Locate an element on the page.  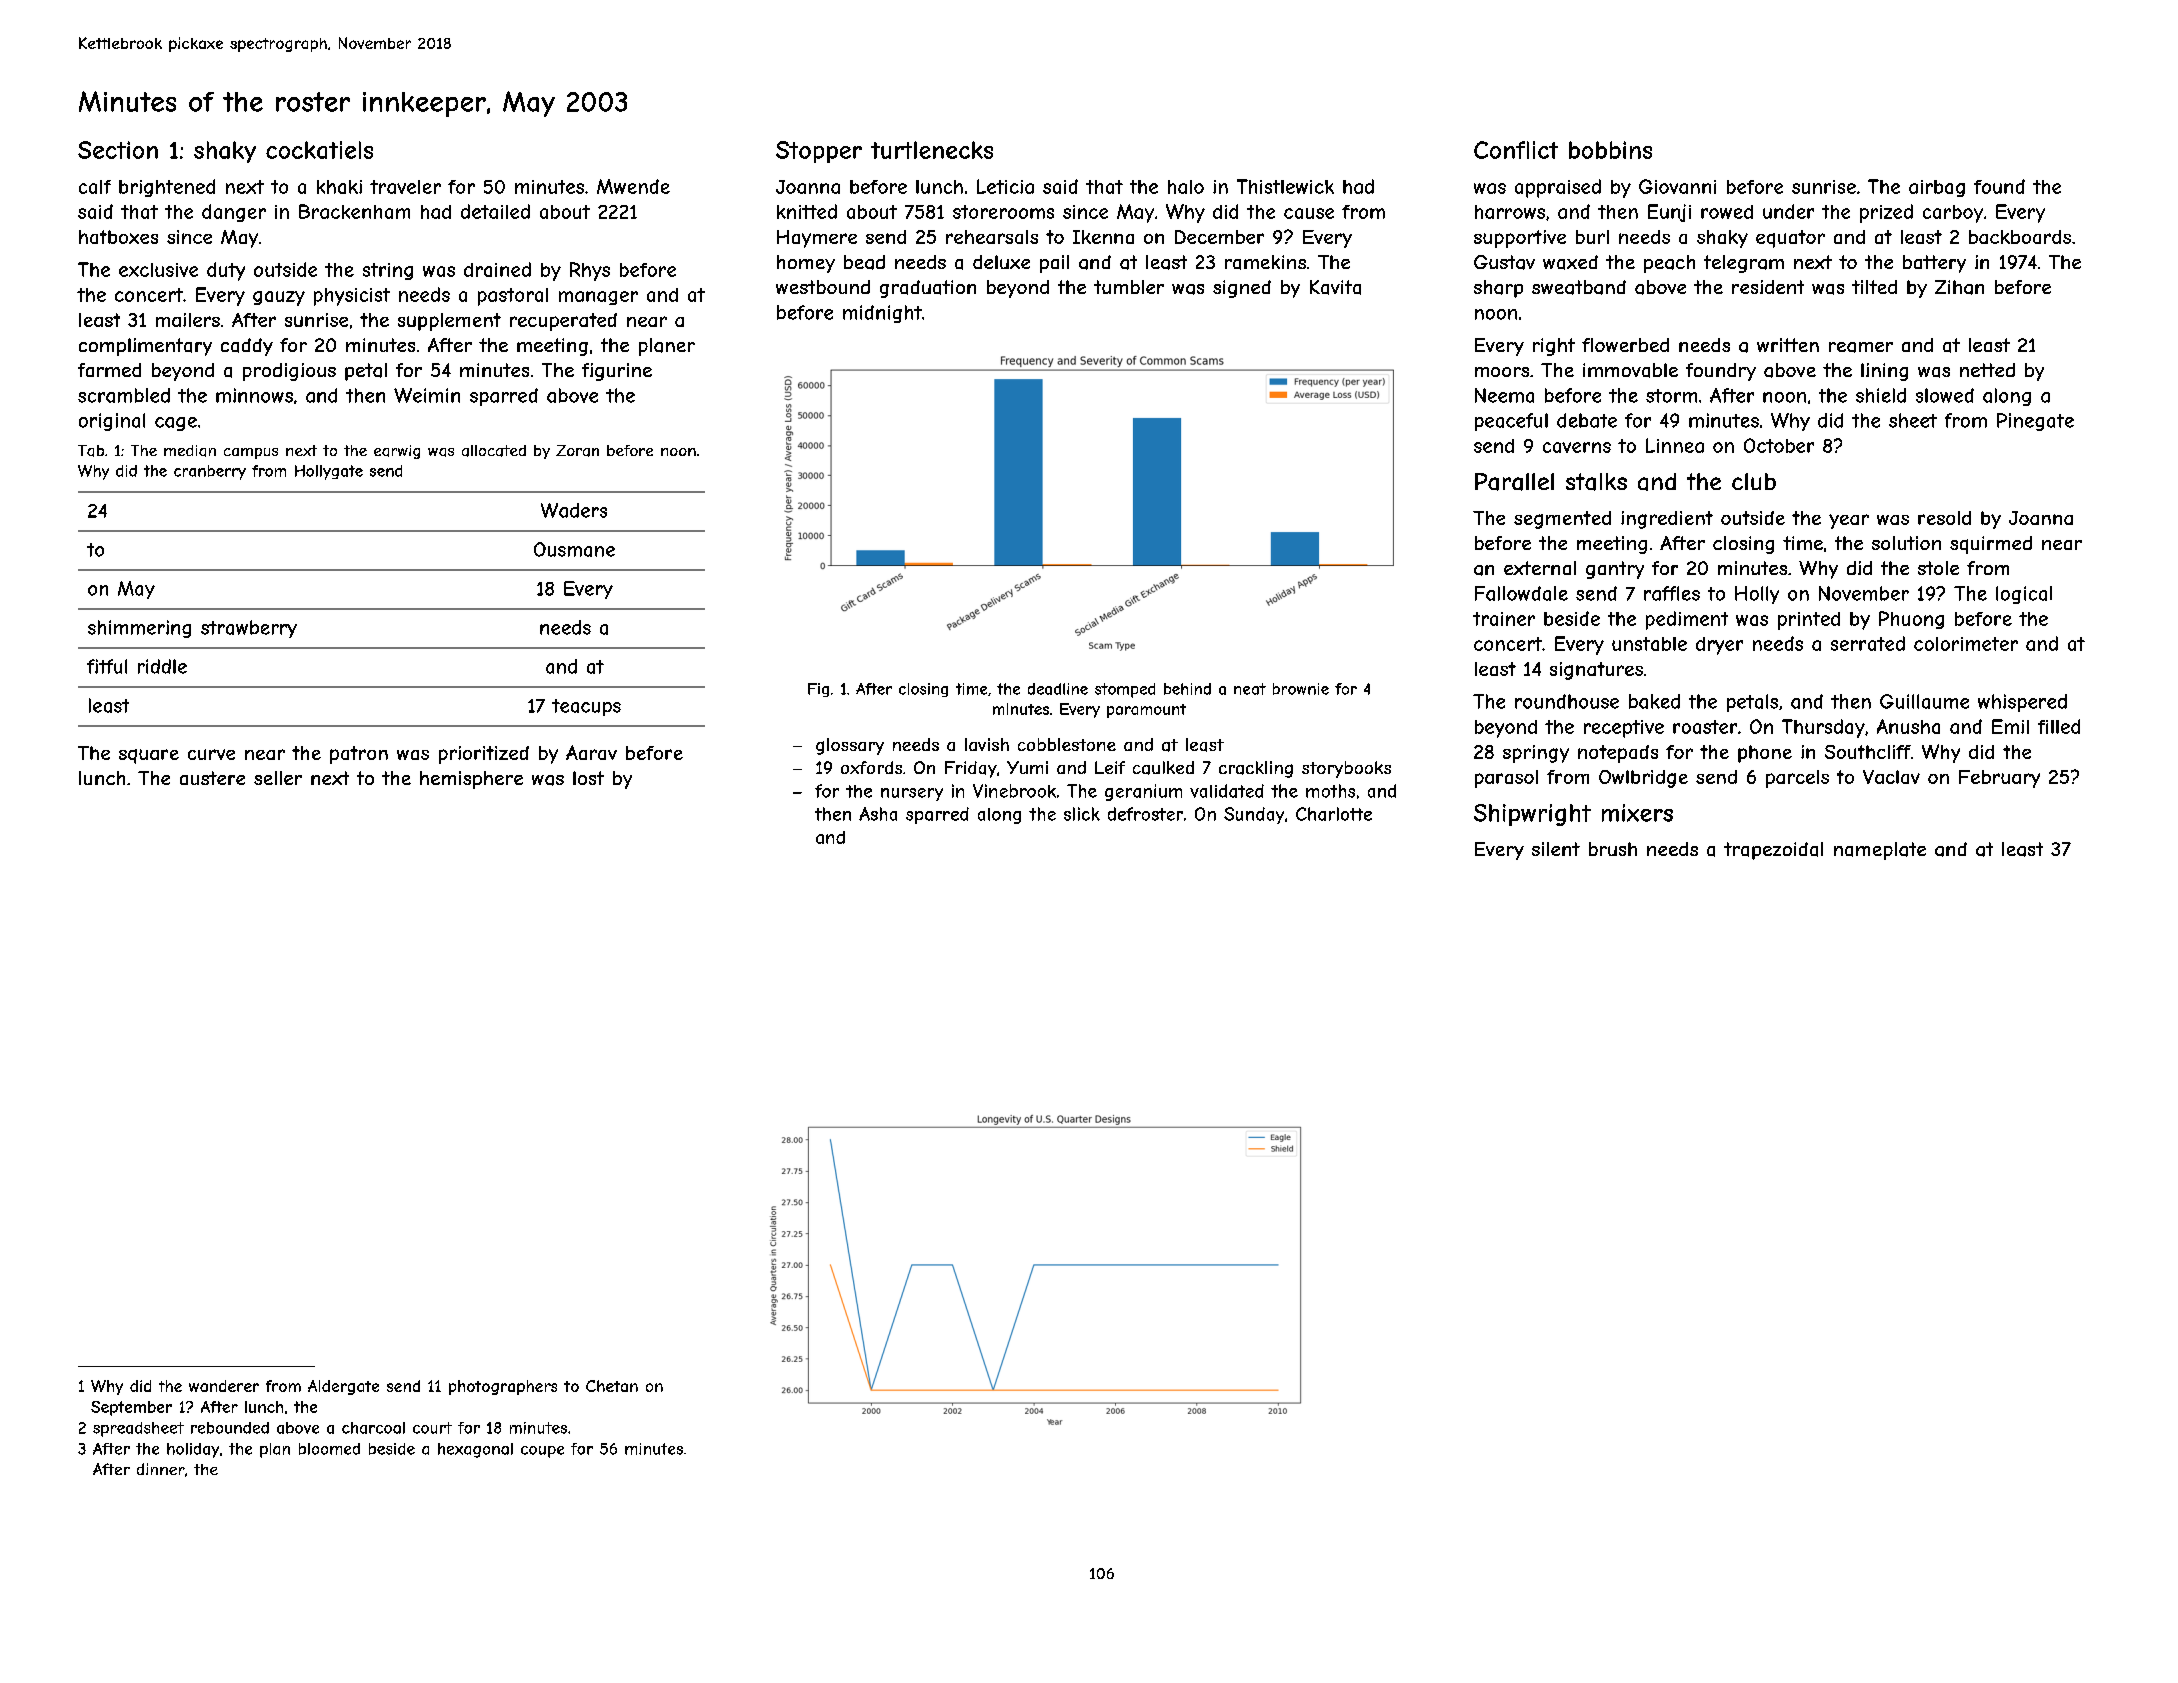
danger is located at coordinates (234, 213).
